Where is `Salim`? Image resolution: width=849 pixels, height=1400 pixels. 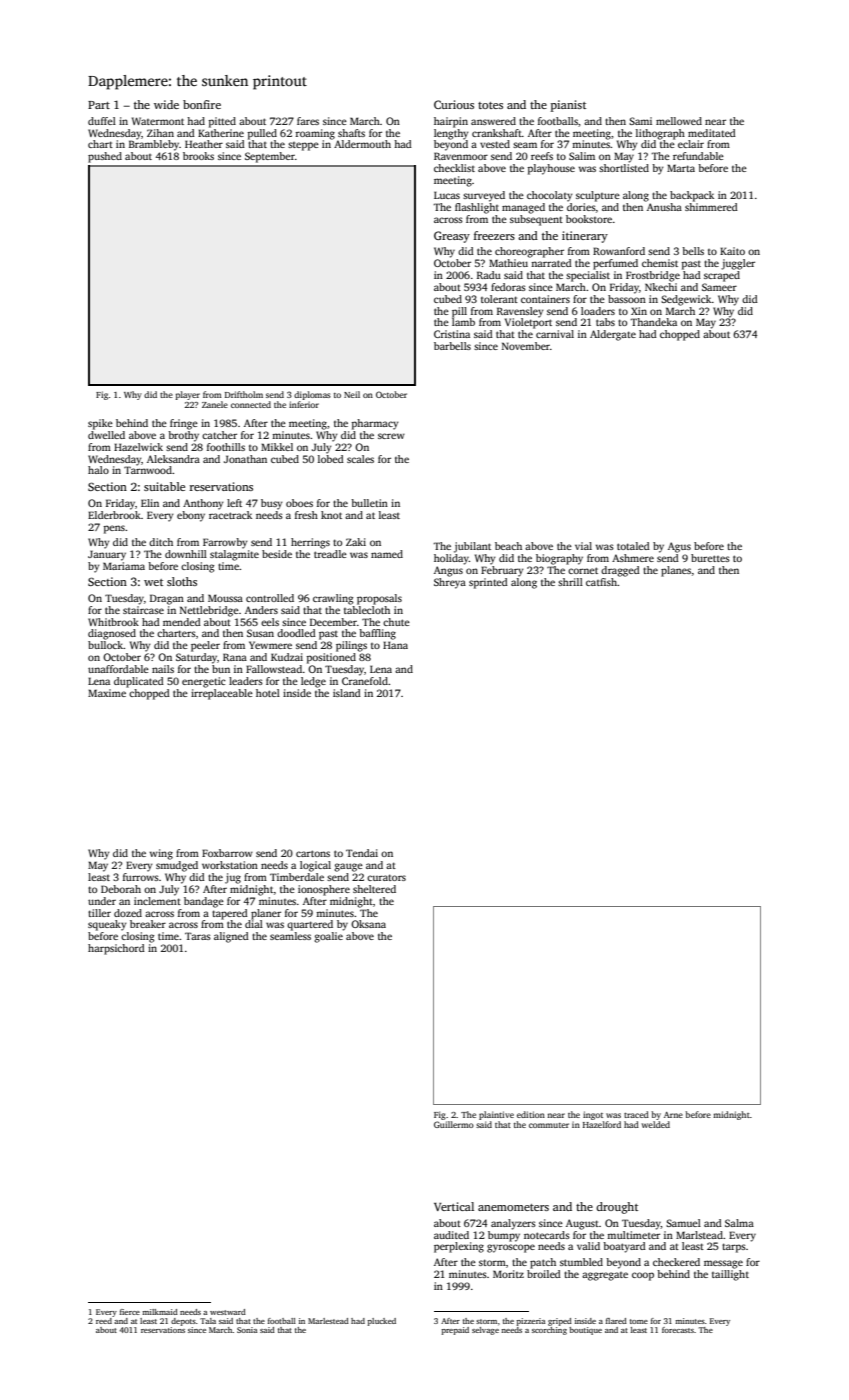
Salim is located at coordinates (582, 156).
